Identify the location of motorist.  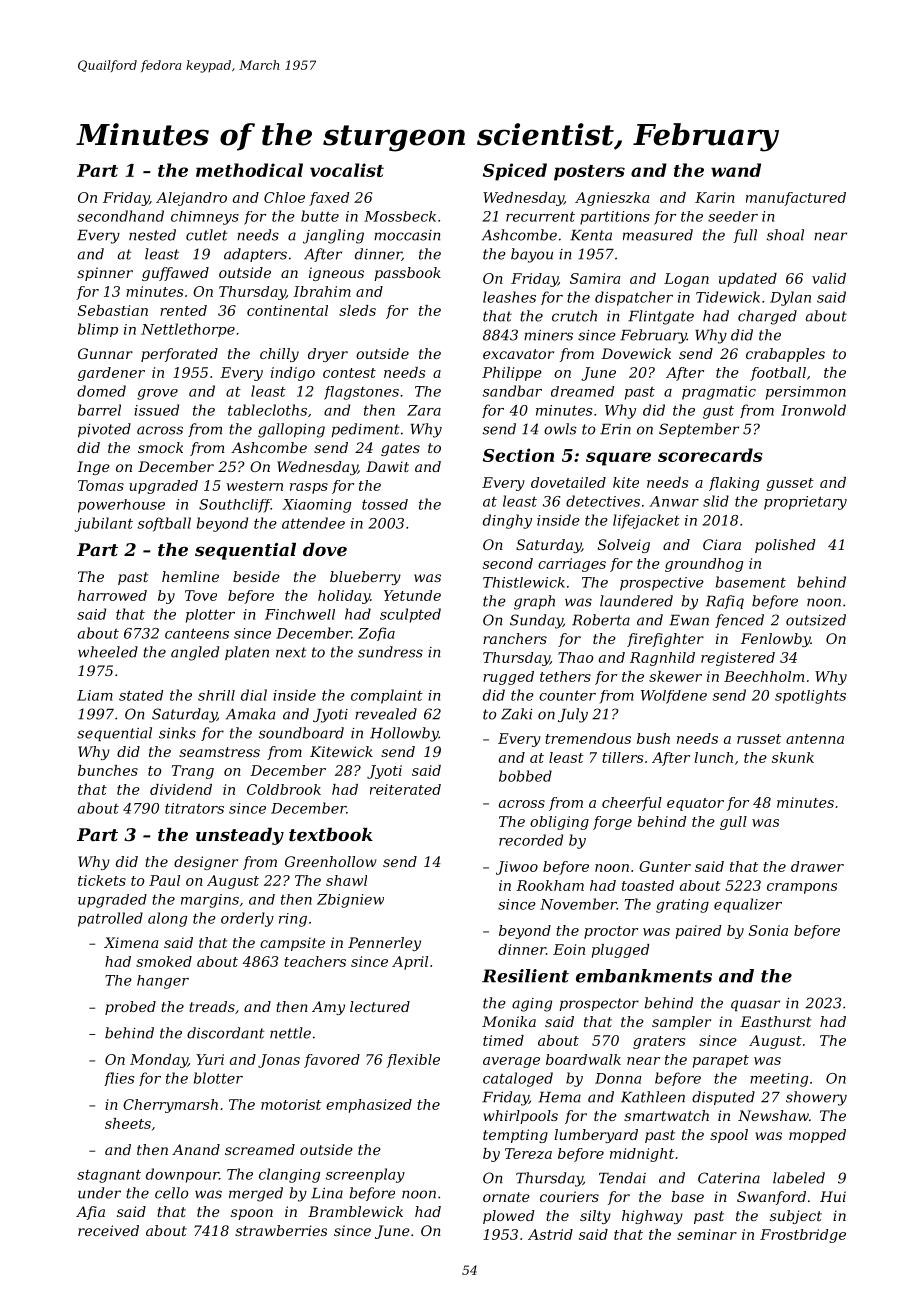
(291, 1104).
